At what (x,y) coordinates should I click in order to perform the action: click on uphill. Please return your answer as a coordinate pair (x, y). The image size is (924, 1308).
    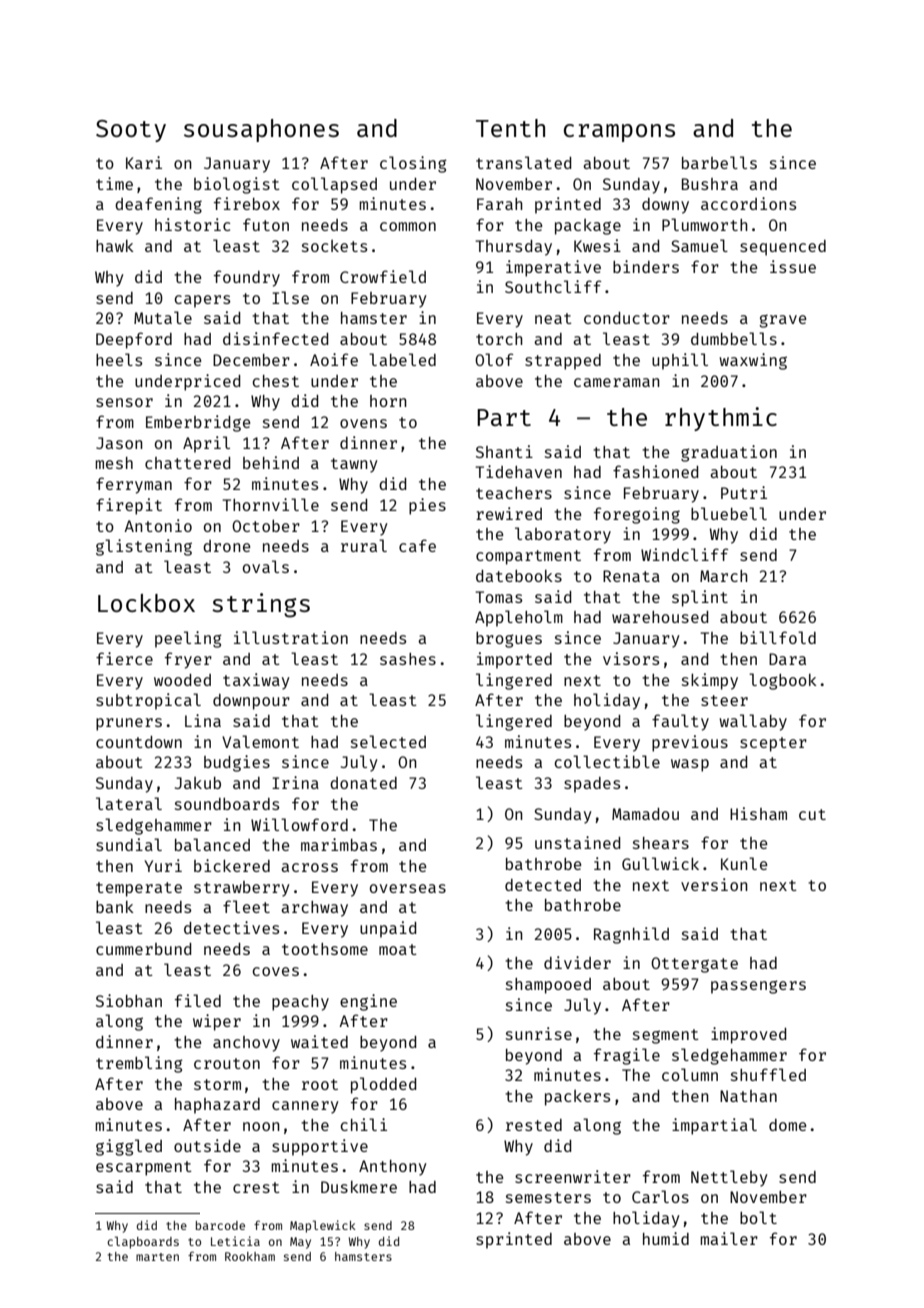
    Looking at the image, I should click on (680, 361).
